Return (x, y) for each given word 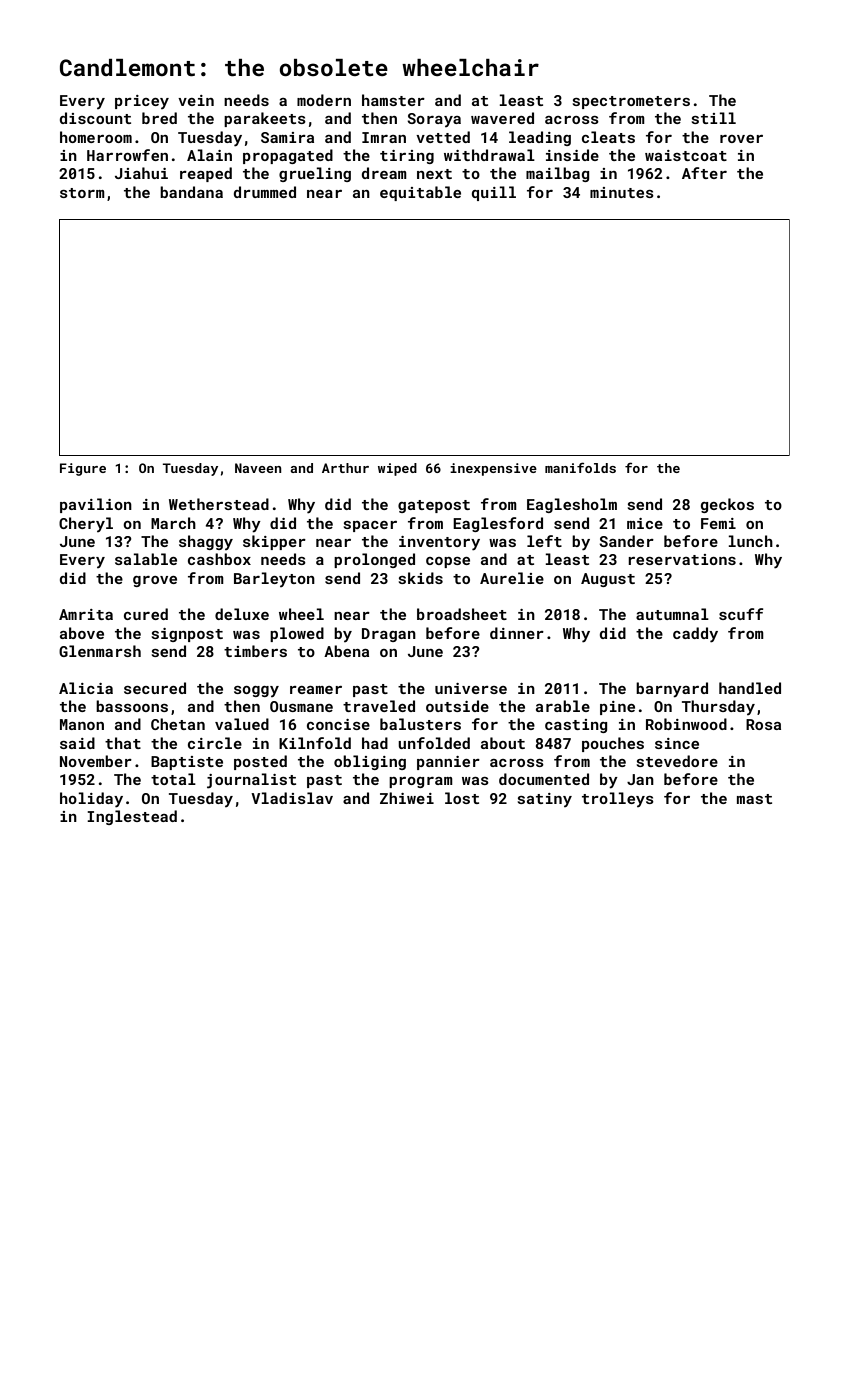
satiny (545, 800)
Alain (209, 155)
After (704, 173)
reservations (682, 559)
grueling (315, 174)
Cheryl (86, 524)
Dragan (389, 635)
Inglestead (132, 817)
